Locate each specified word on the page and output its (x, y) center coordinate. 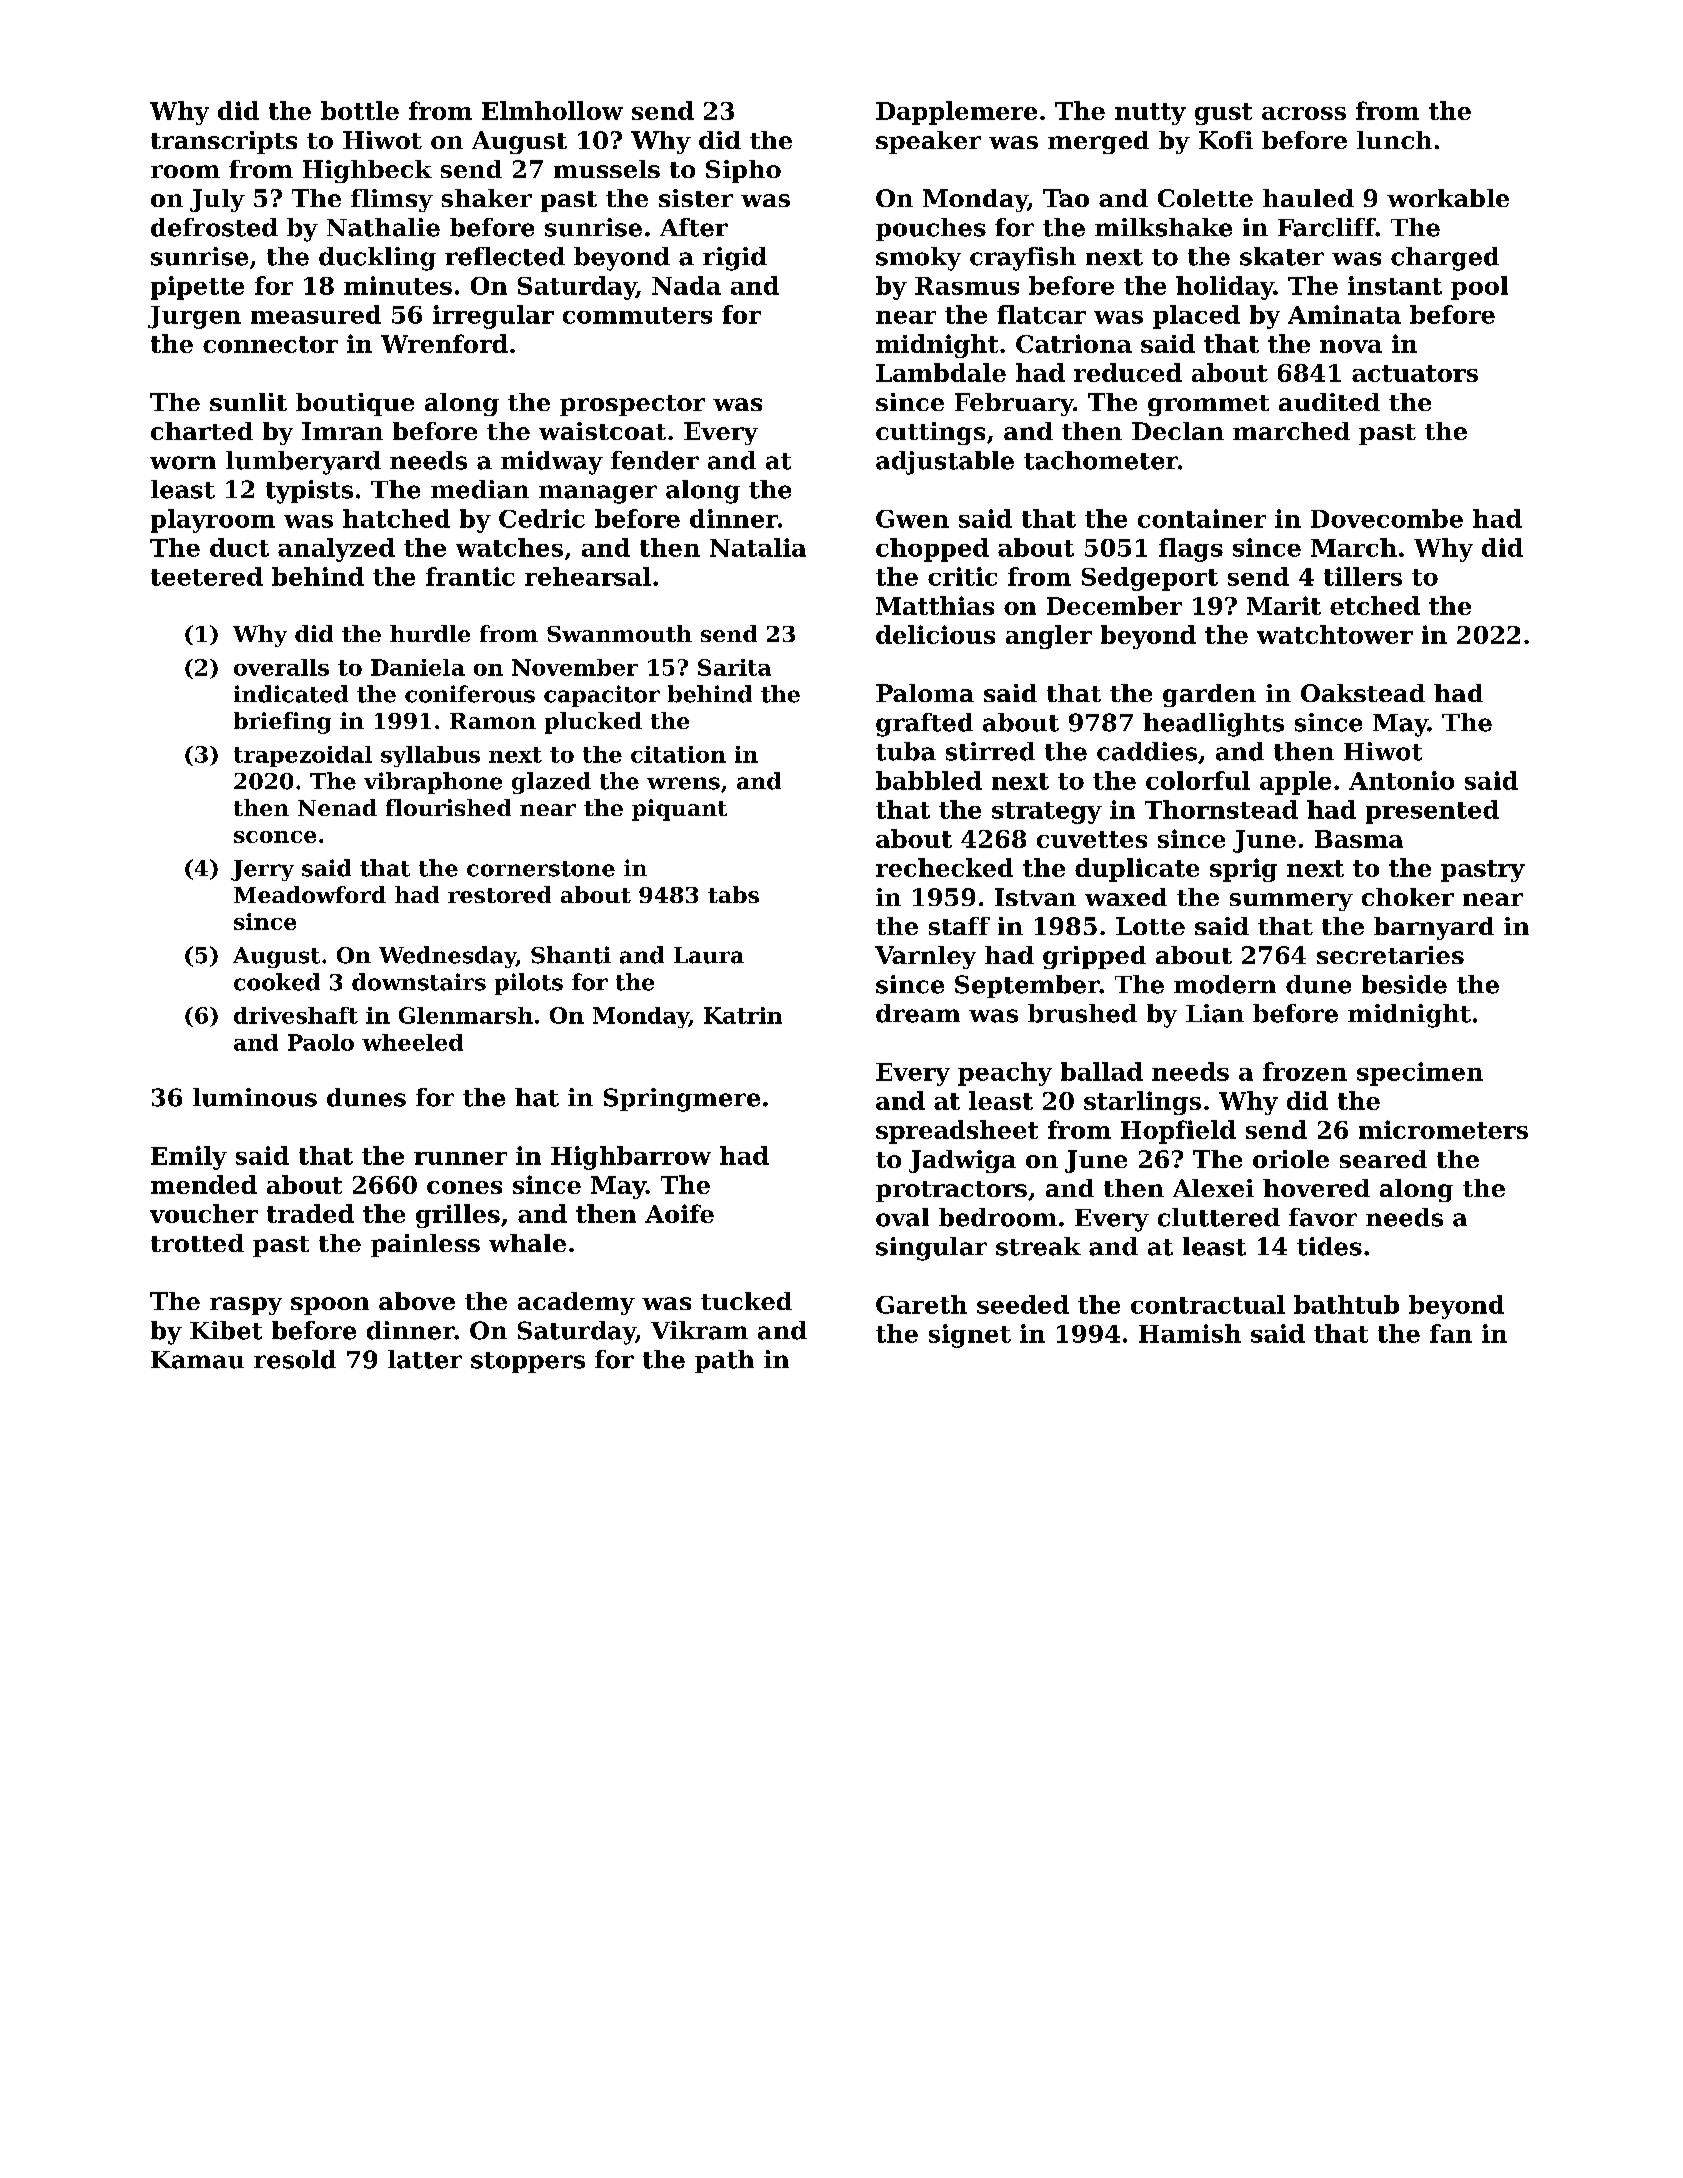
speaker (928, 142)
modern (1225, 984)
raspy (246, 1306)
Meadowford (310, 894)
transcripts (224, 142)
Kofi (1226, 140)
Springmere (682, 1100)
